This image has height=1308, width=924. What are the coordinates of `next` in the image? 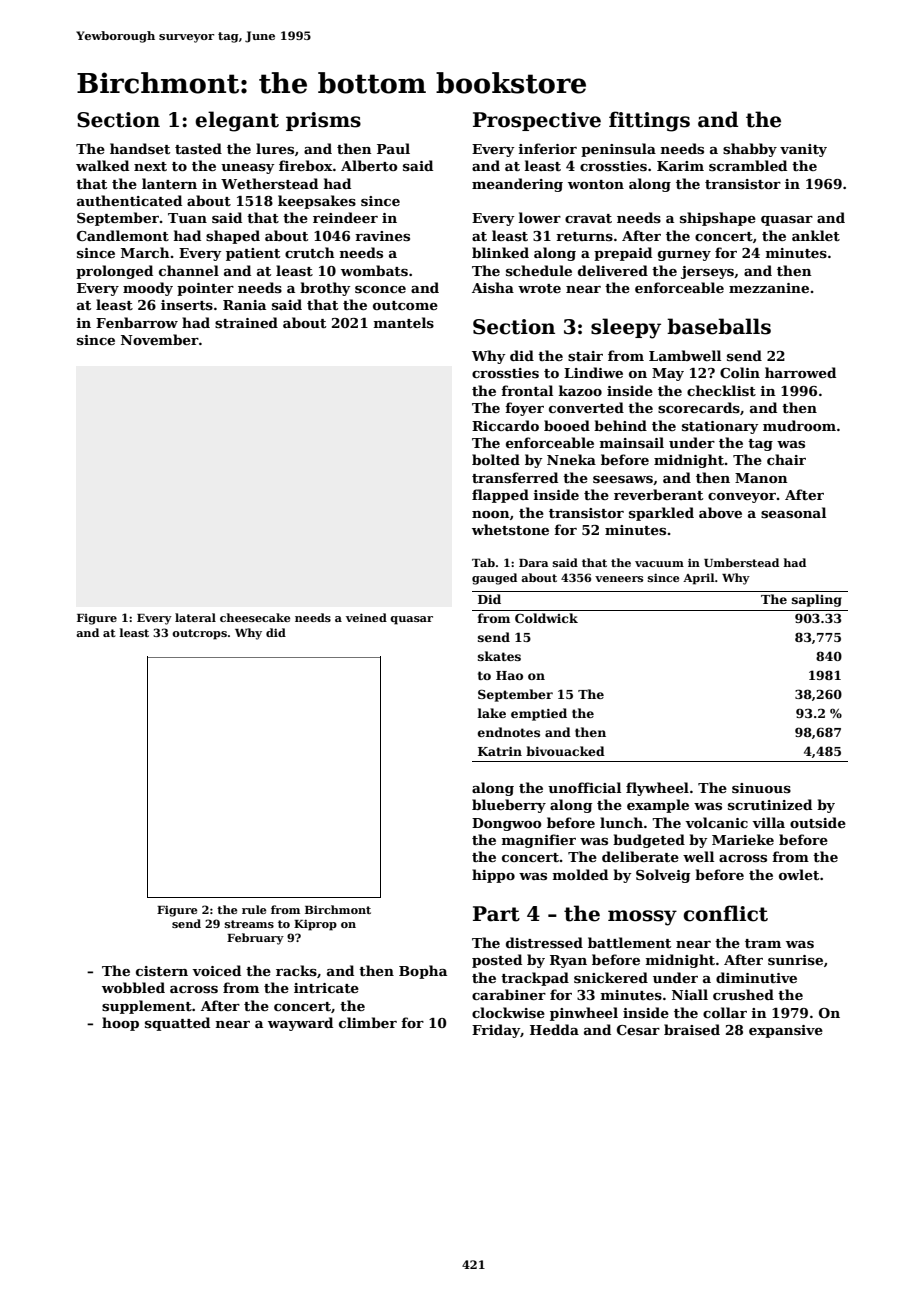 It's located at (150, 166).
